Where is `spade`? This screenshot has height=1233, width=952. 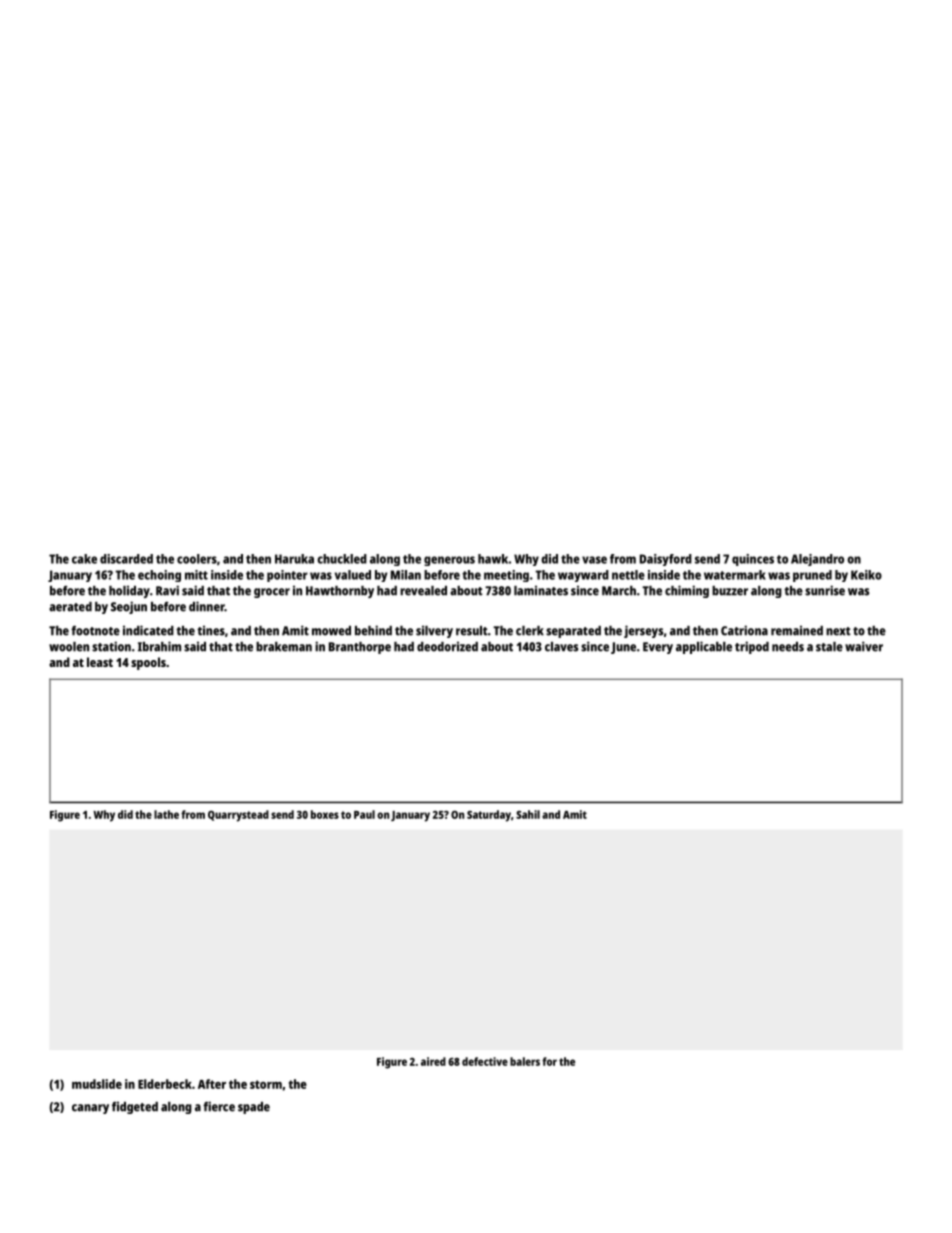 spade is located at coordinates (254, 1108).
